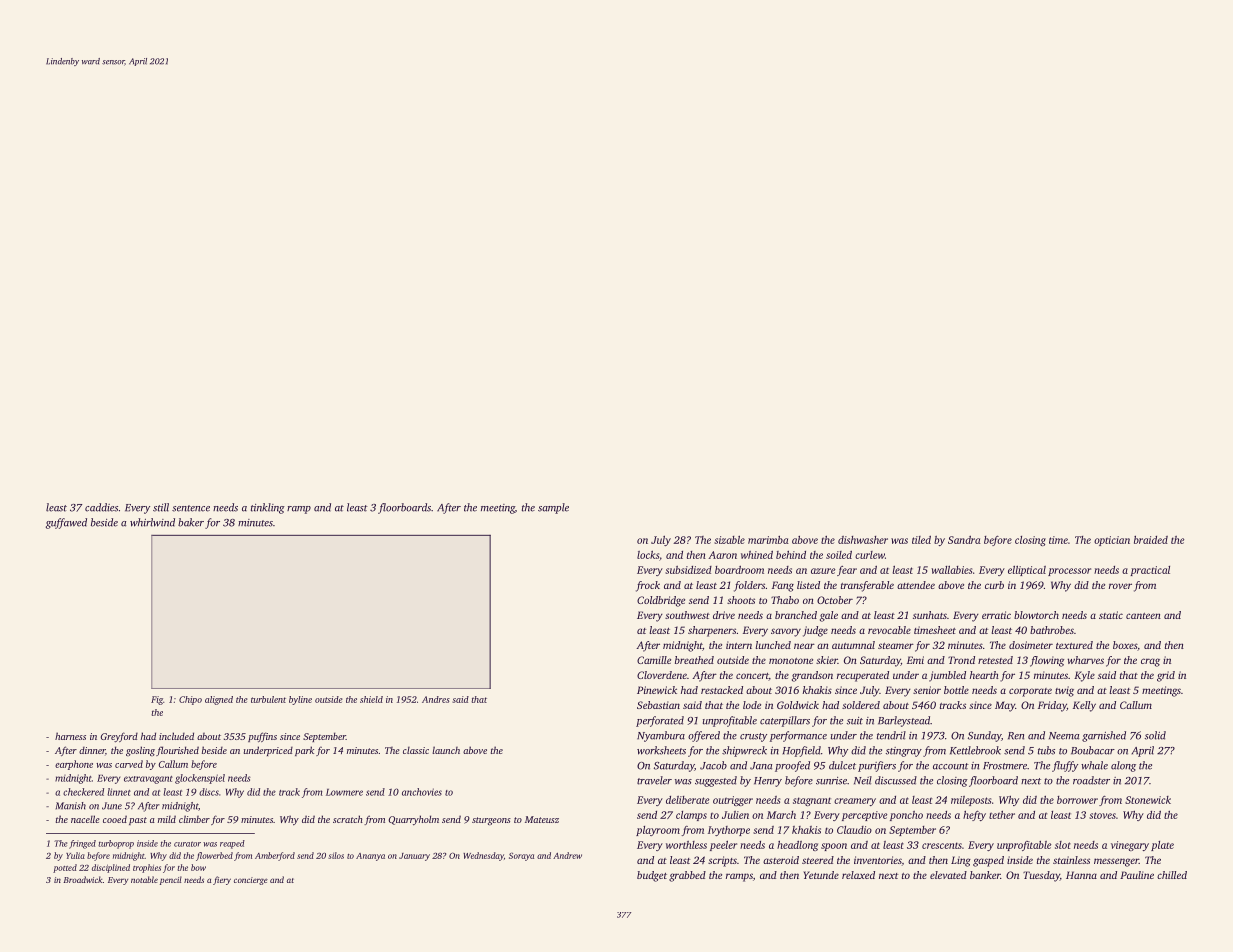 Image resolution: width=1233 pixels, height=952 pixels. I want to click on boxes, so click(1125, 645).
